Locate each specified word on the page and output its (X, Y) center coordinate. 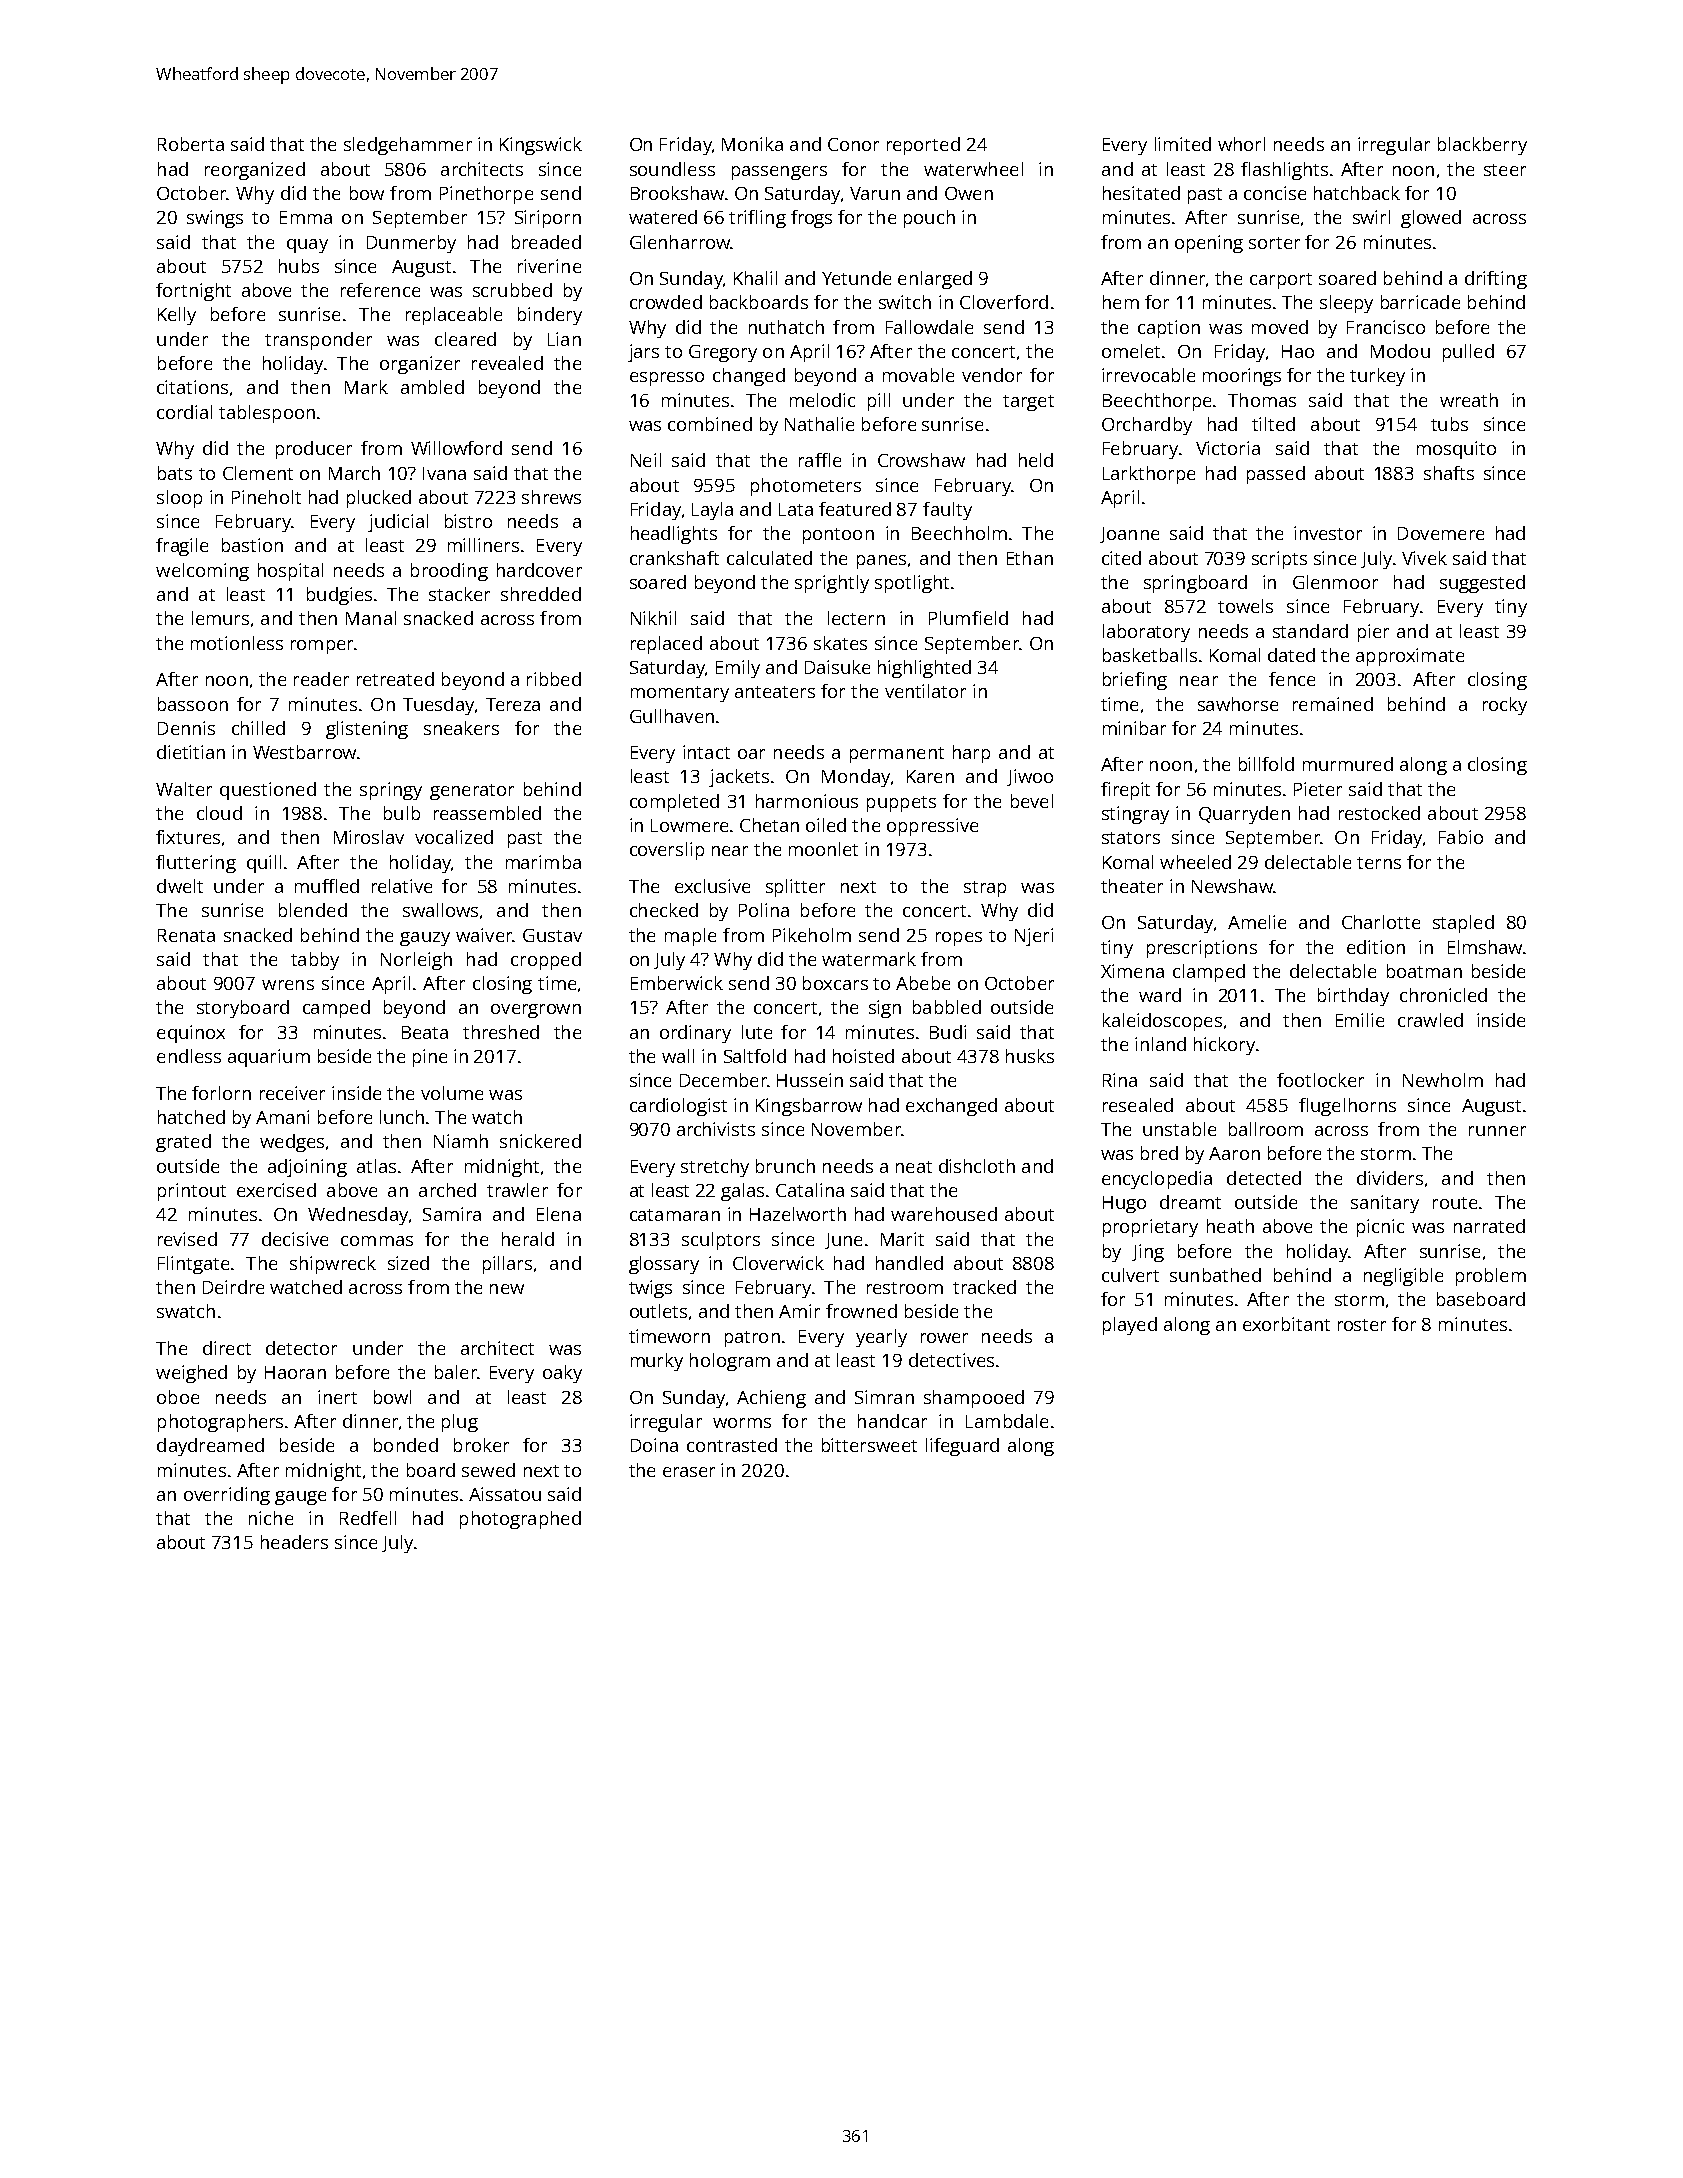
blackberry (1482, 146)
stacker (459, 594)
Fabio (1461, 837)
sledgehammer (408, 146)
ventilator (925, 691)
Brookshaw (677, 193)
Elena (559, 1214)
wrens (288, 985)
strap (985, 889)
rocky (1505, 706)
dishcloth (977, 1166)
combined (710, 424)
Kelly (177, 316)
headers (294, 1542)
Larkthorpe (1149, 475)
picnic (1380, 1228)
